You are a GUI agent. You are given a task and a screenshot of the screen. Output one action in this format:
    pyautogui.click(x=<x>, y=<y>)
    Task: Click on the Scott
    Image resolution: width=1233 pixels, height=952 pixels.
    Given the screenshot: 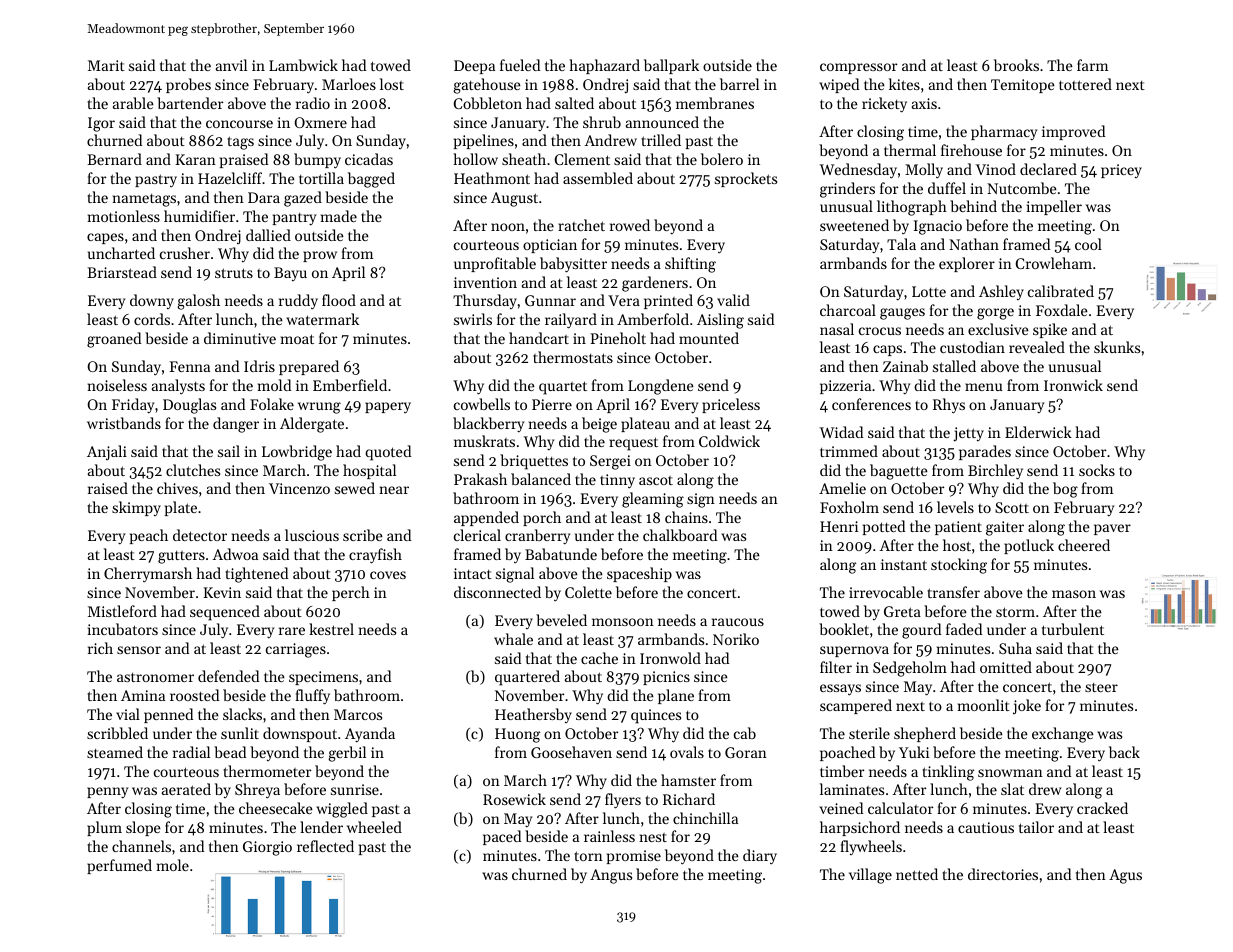 What is the action you would take?
    pyautogui.click(x=1012, y=507)
